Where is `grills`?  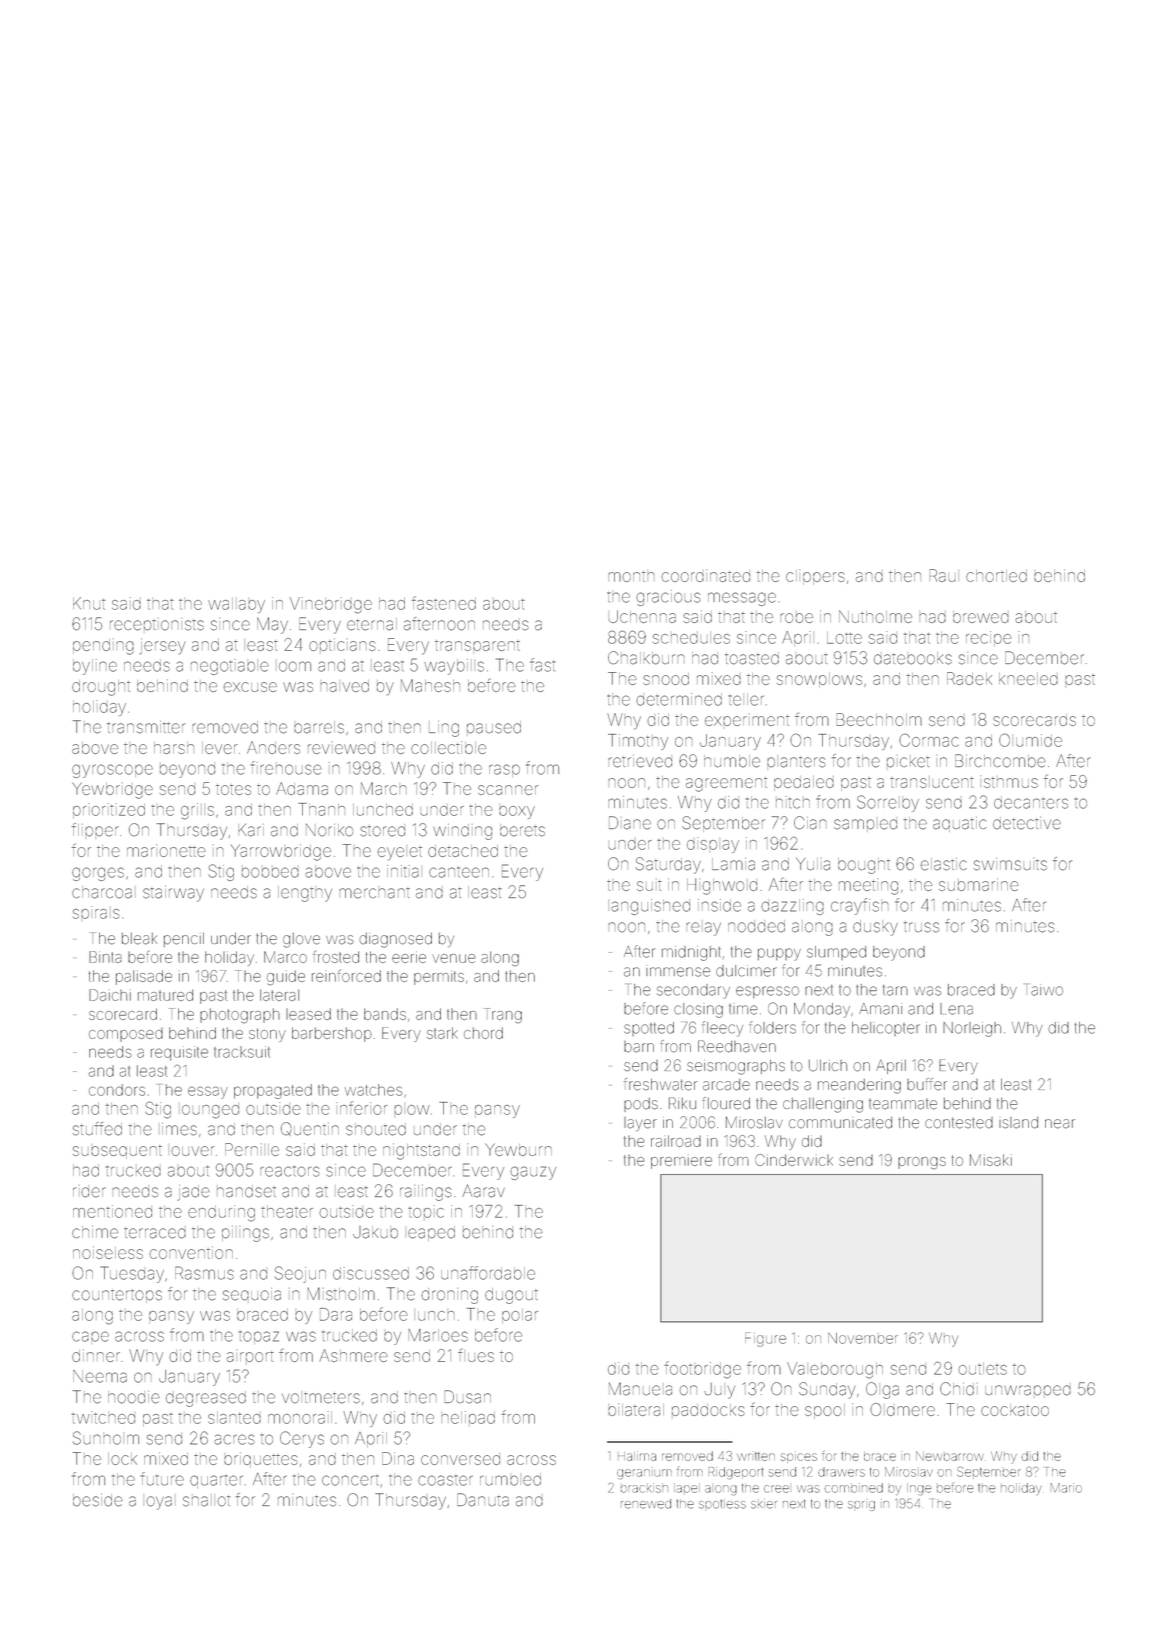 grills is located at coordinates (197, 811).
